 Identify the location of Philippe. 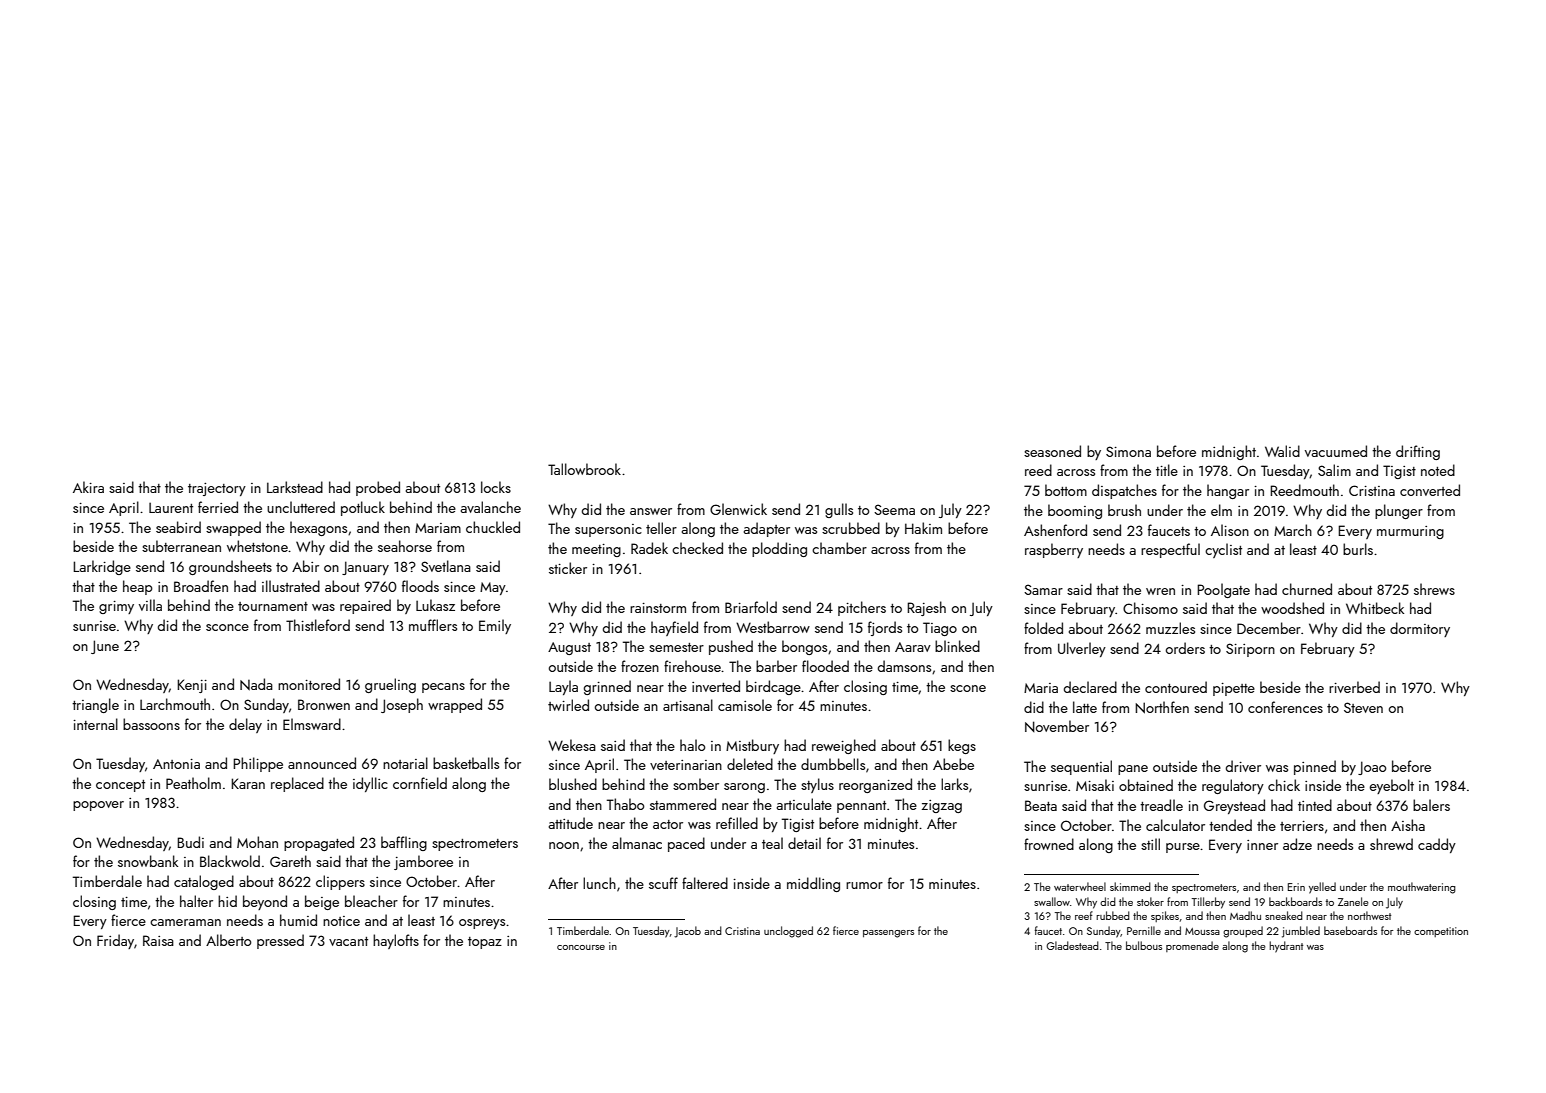
(258, 764).
